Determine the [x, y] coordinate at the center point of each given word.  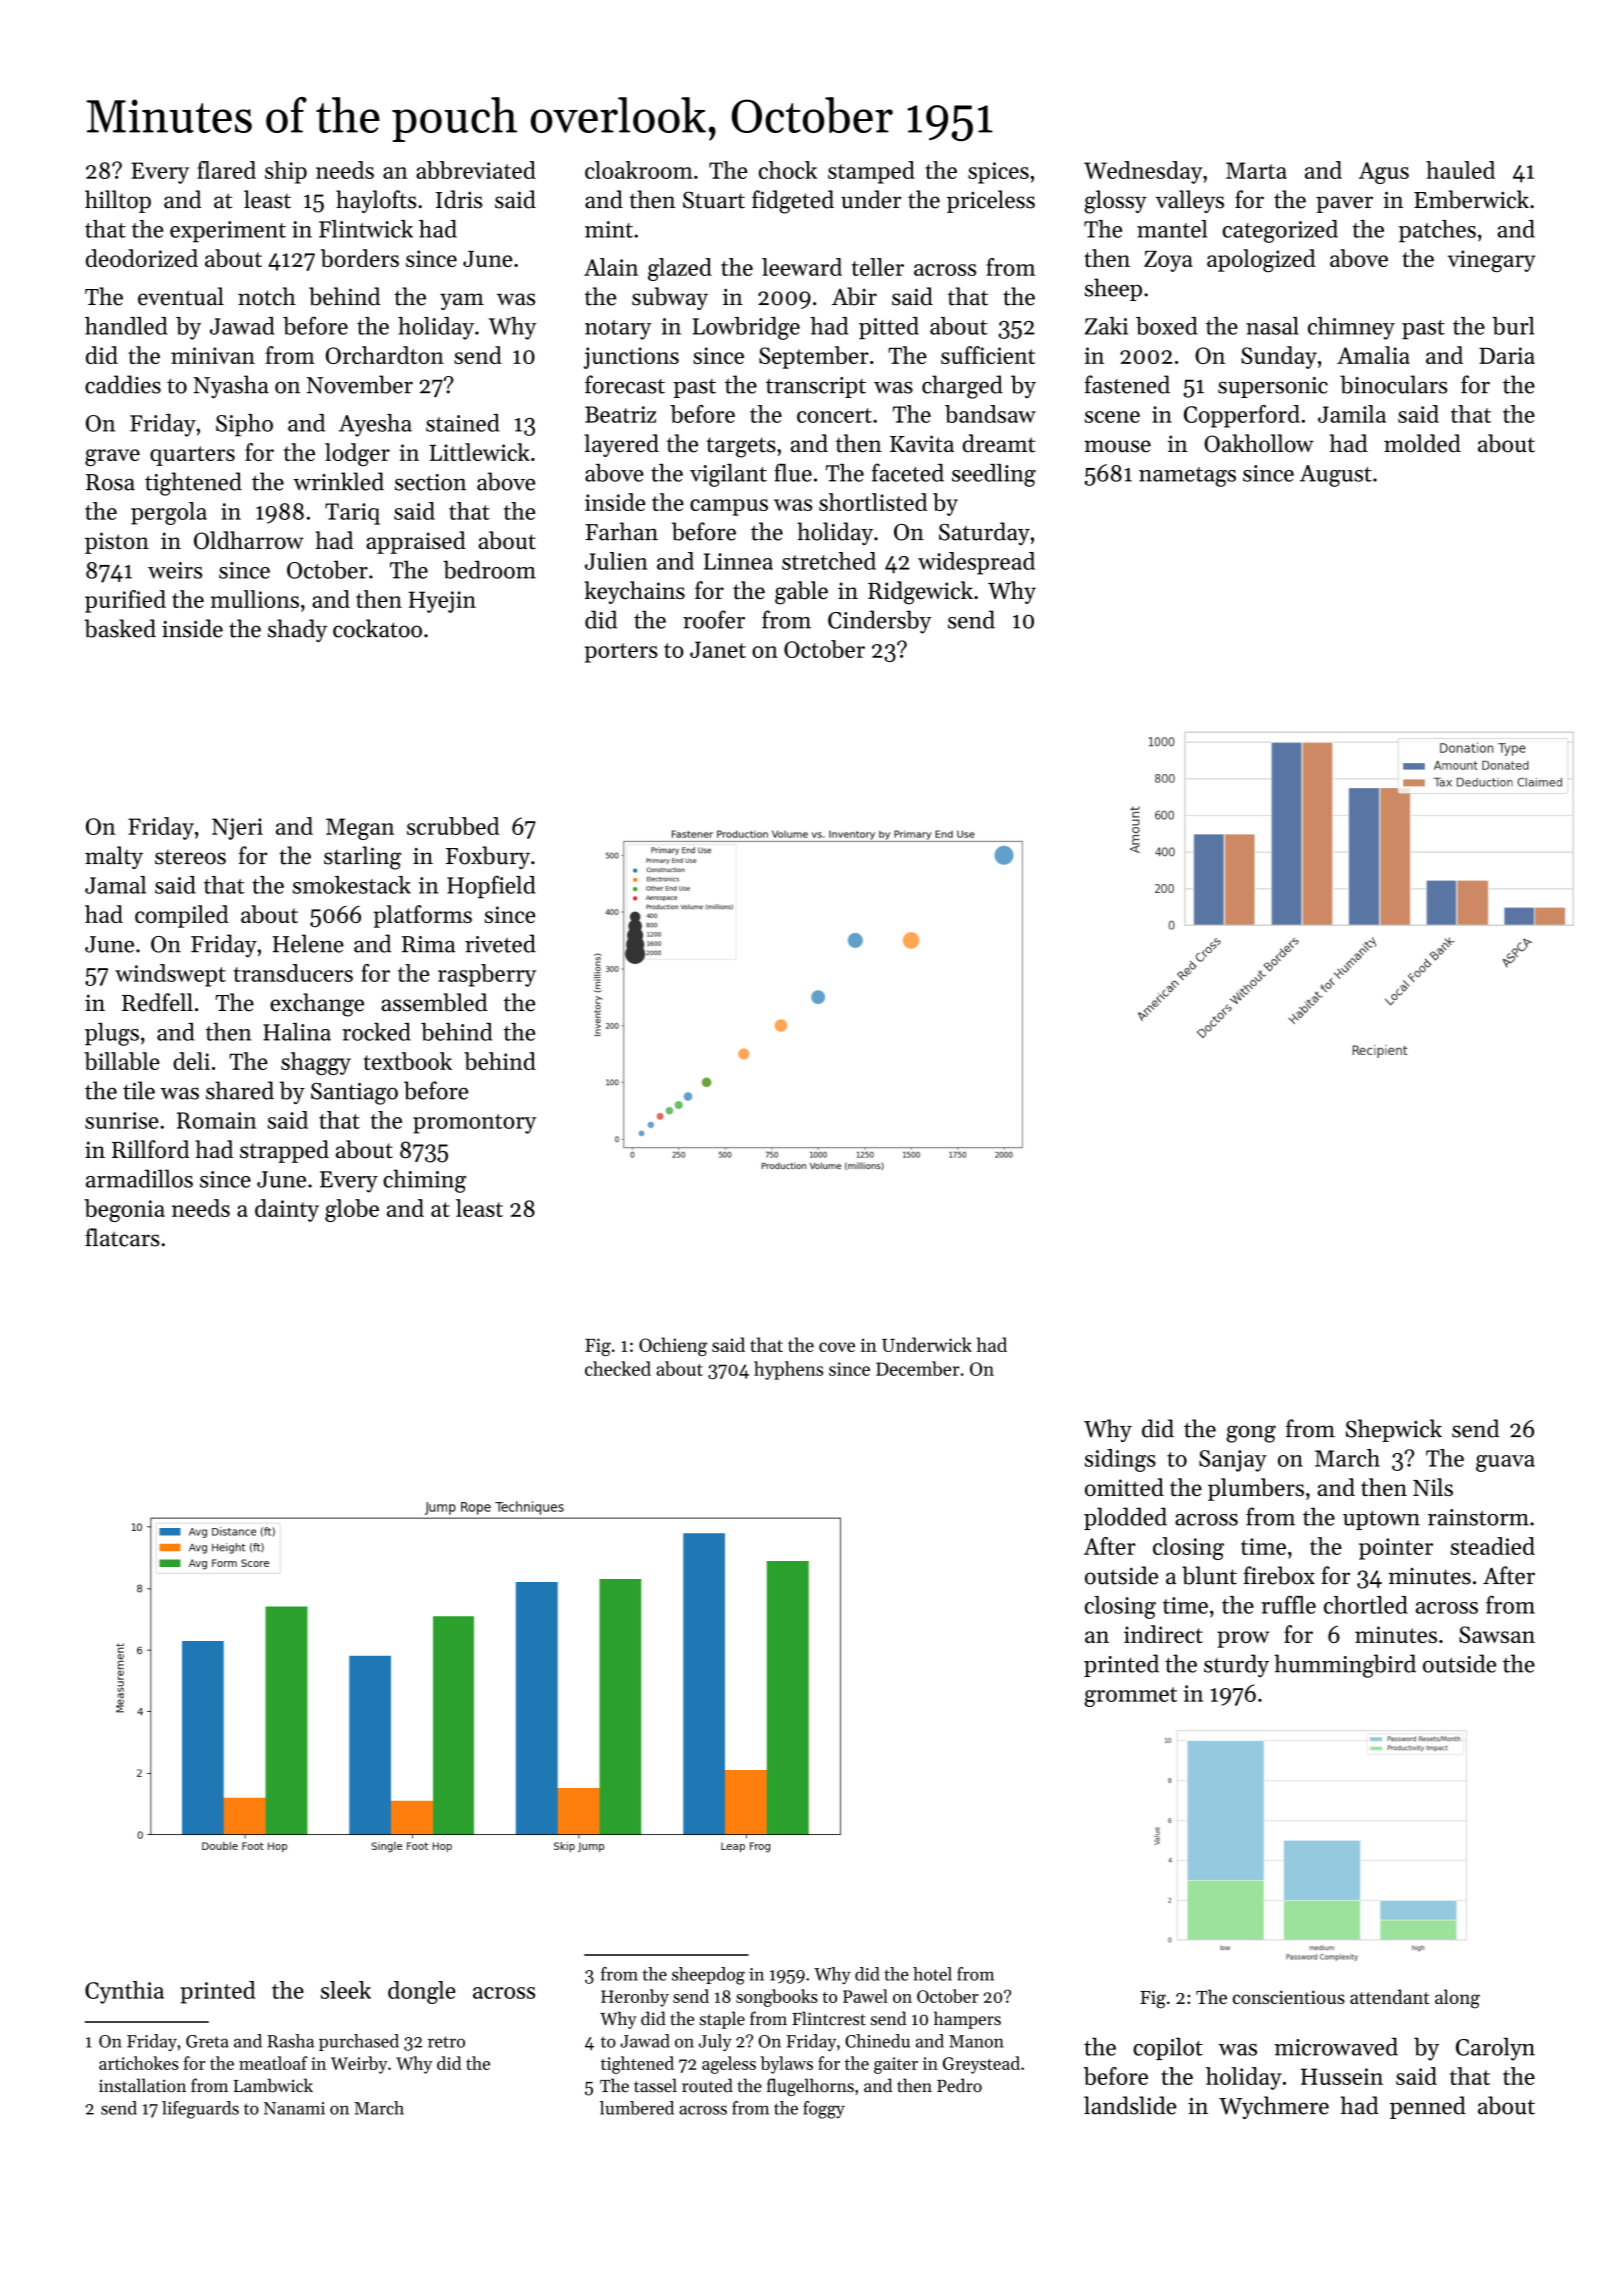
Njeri [237, 829]
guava [1505, 1463]
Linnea [738, 561]
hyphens [788, 1370]
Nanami [294, 2108]
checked [618, 1368]
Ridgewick [920, 593]
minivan [213, 355]
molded [1422, 443]
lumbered [637, 2108]
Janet [718, 649]
